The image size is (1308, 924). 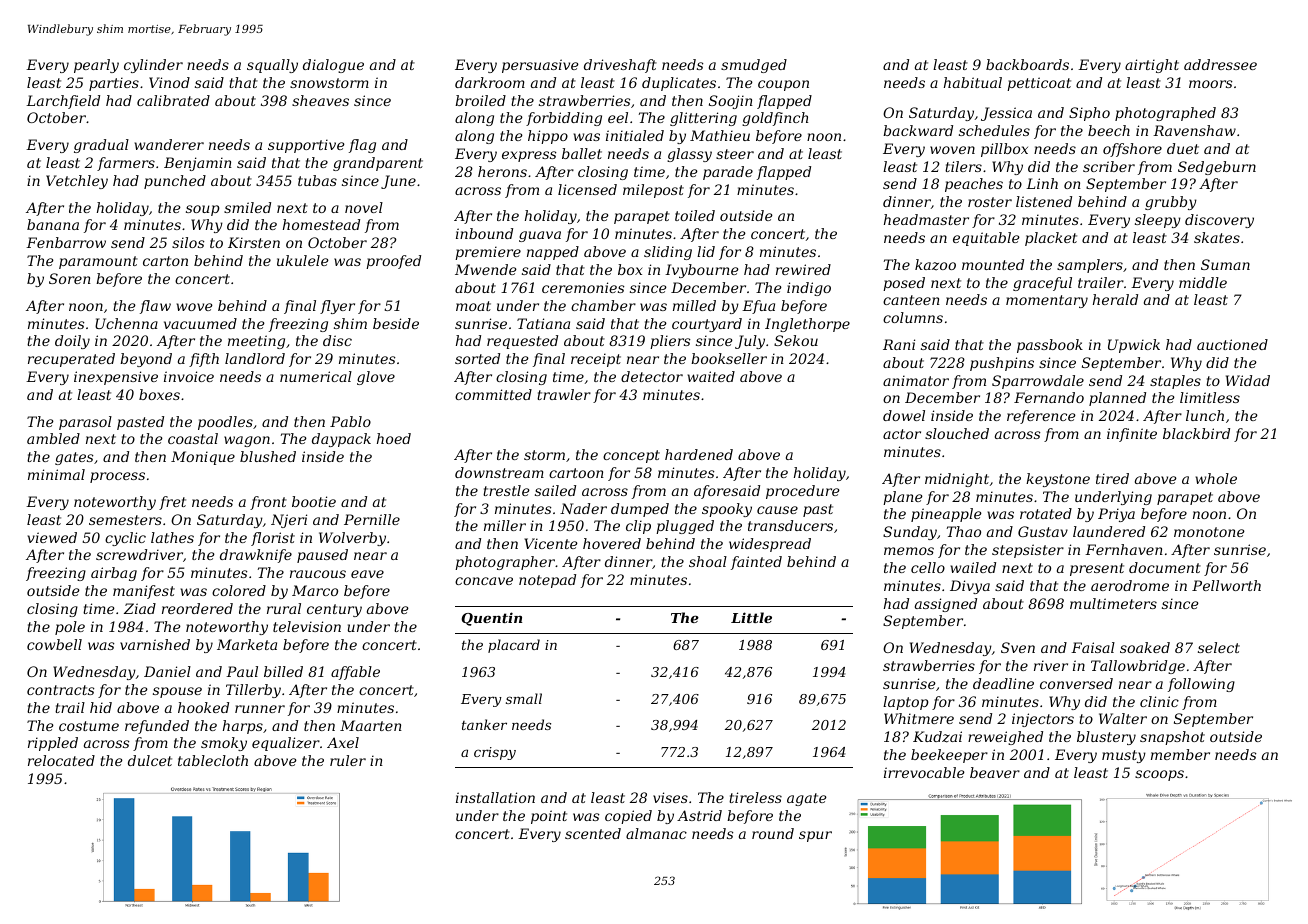 What do you see at coordinates (172, 503) in the document?
I see `fret` at bounding box center [172, 503].
